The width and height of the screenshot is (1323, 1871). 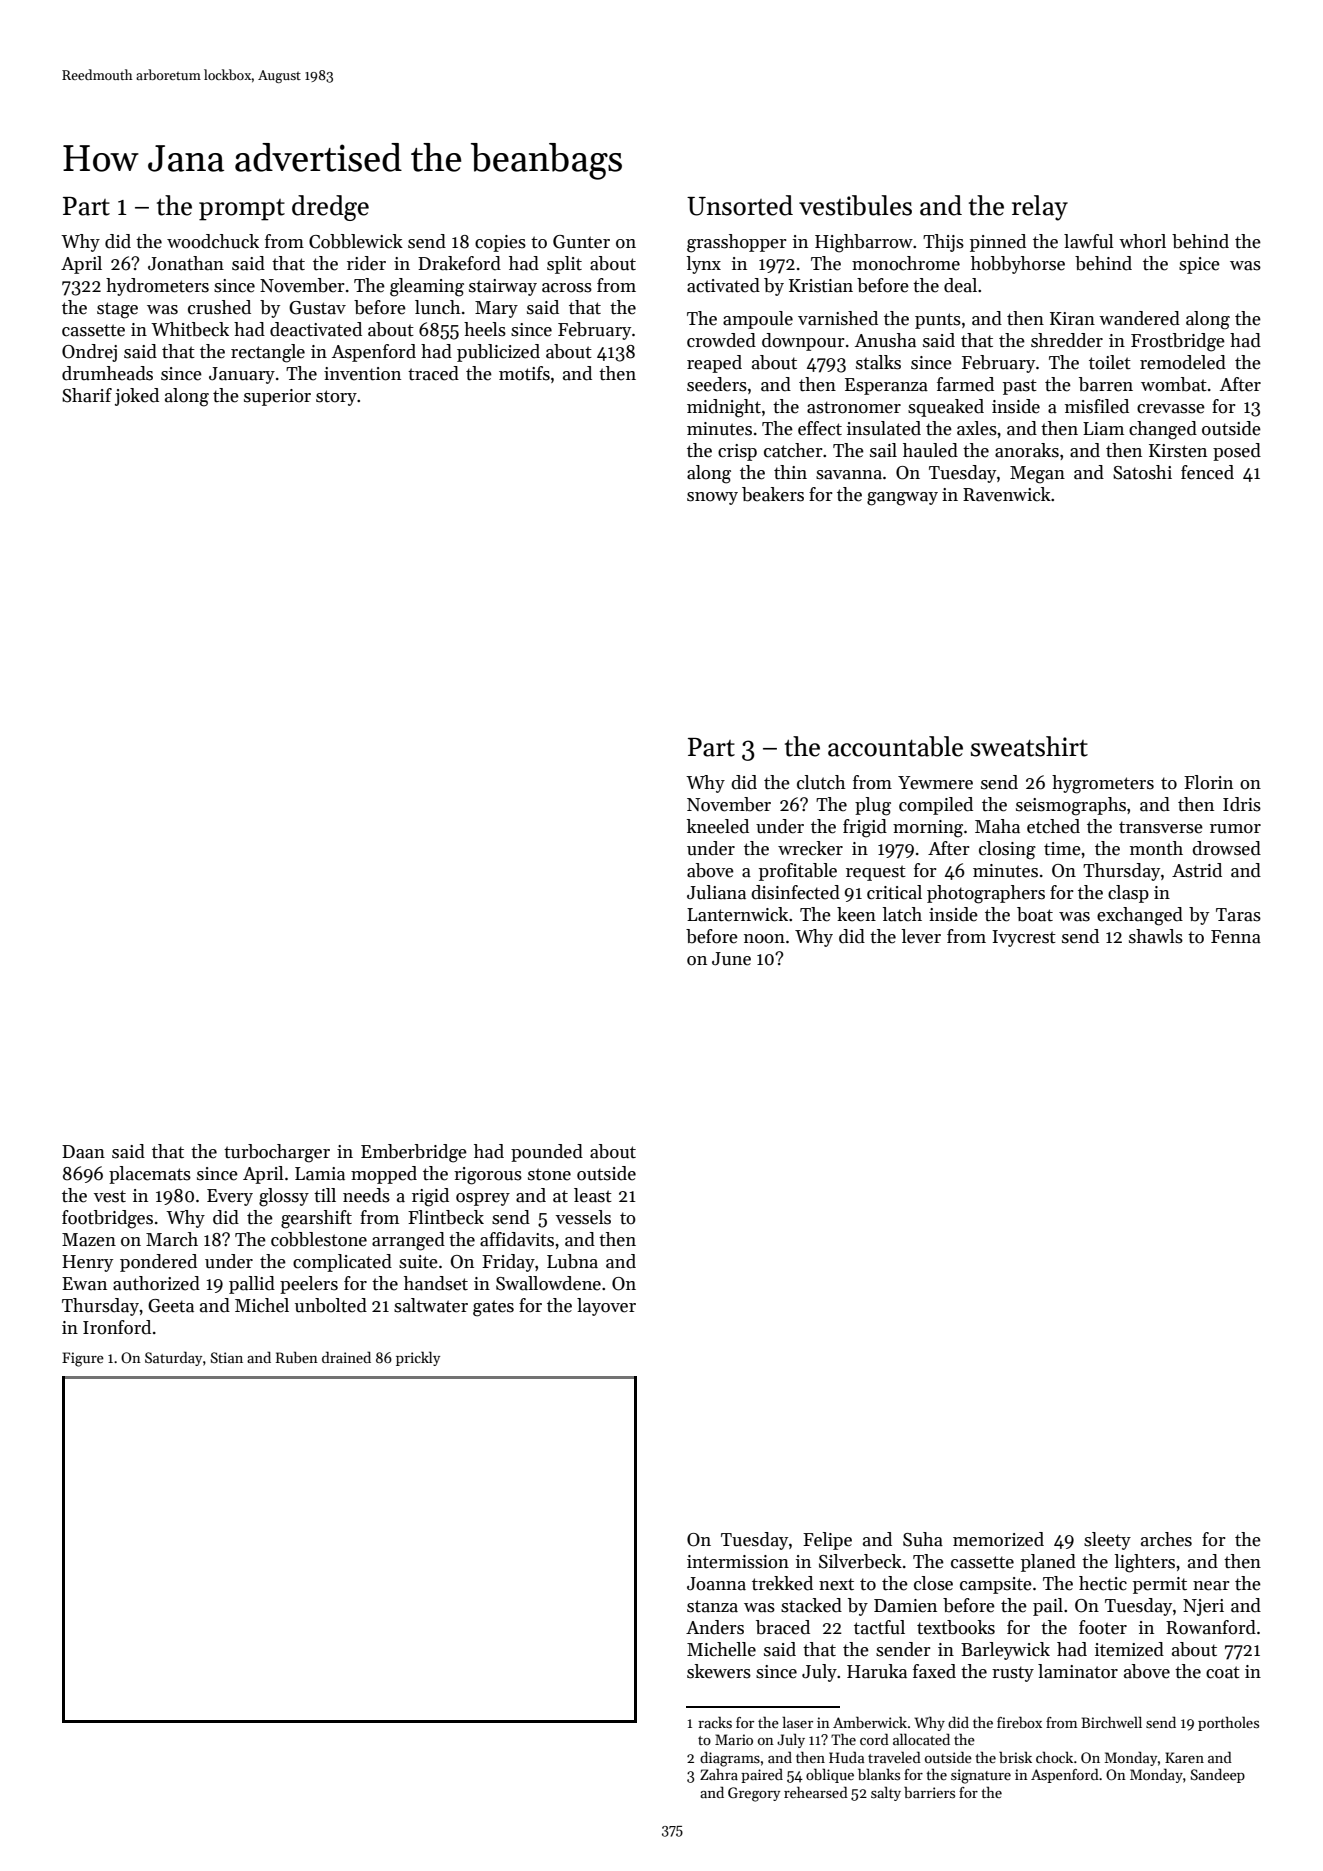 What do you see at coordinates (606, 1307) in the screenshot?
I see `layover` at bounding box center [606, 1307].
